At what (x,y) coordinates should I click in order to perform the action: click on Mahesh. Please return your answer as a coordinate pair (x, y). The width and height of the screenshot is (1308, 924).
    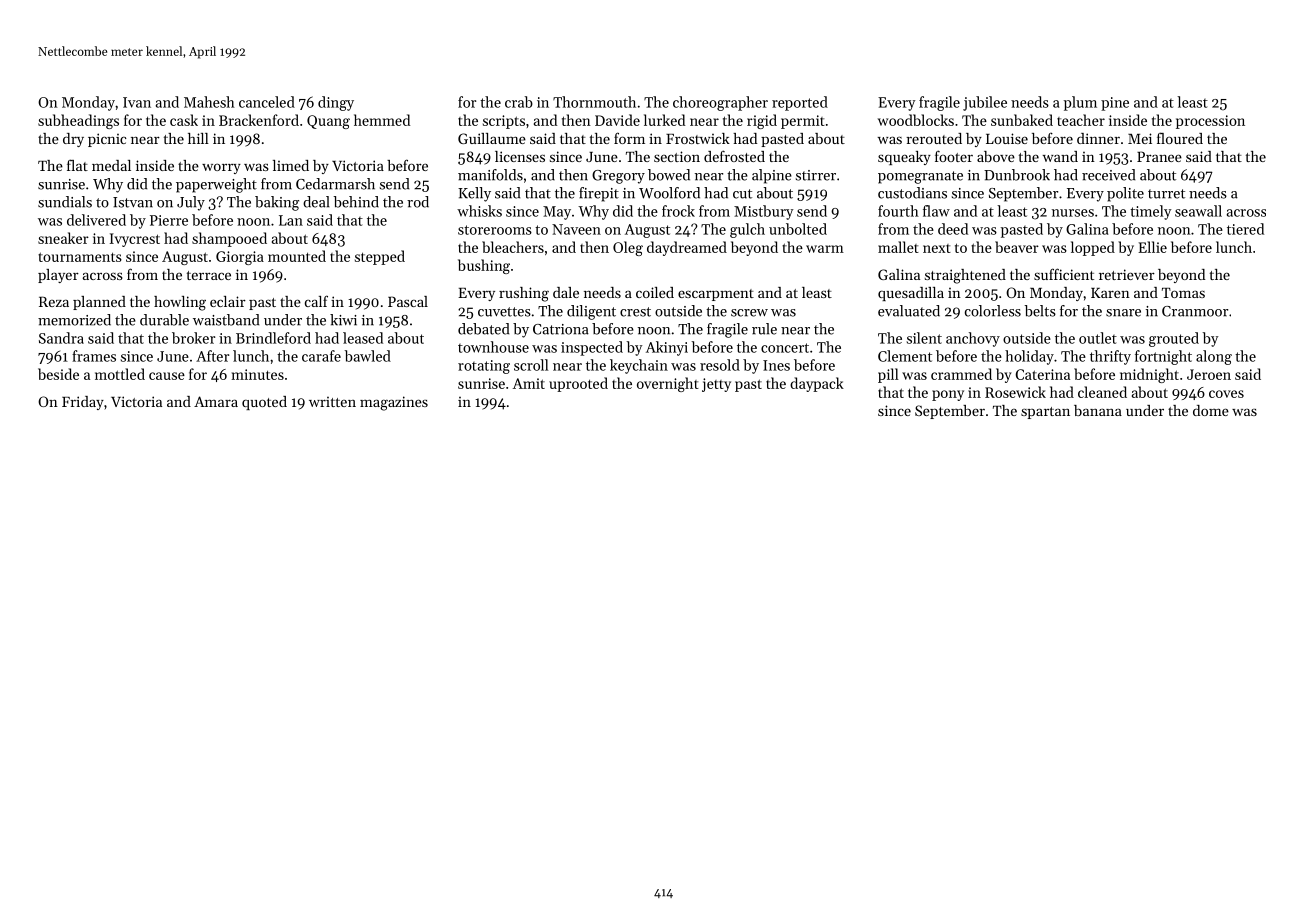
    Looking at the image, I should click on (209, 102).
